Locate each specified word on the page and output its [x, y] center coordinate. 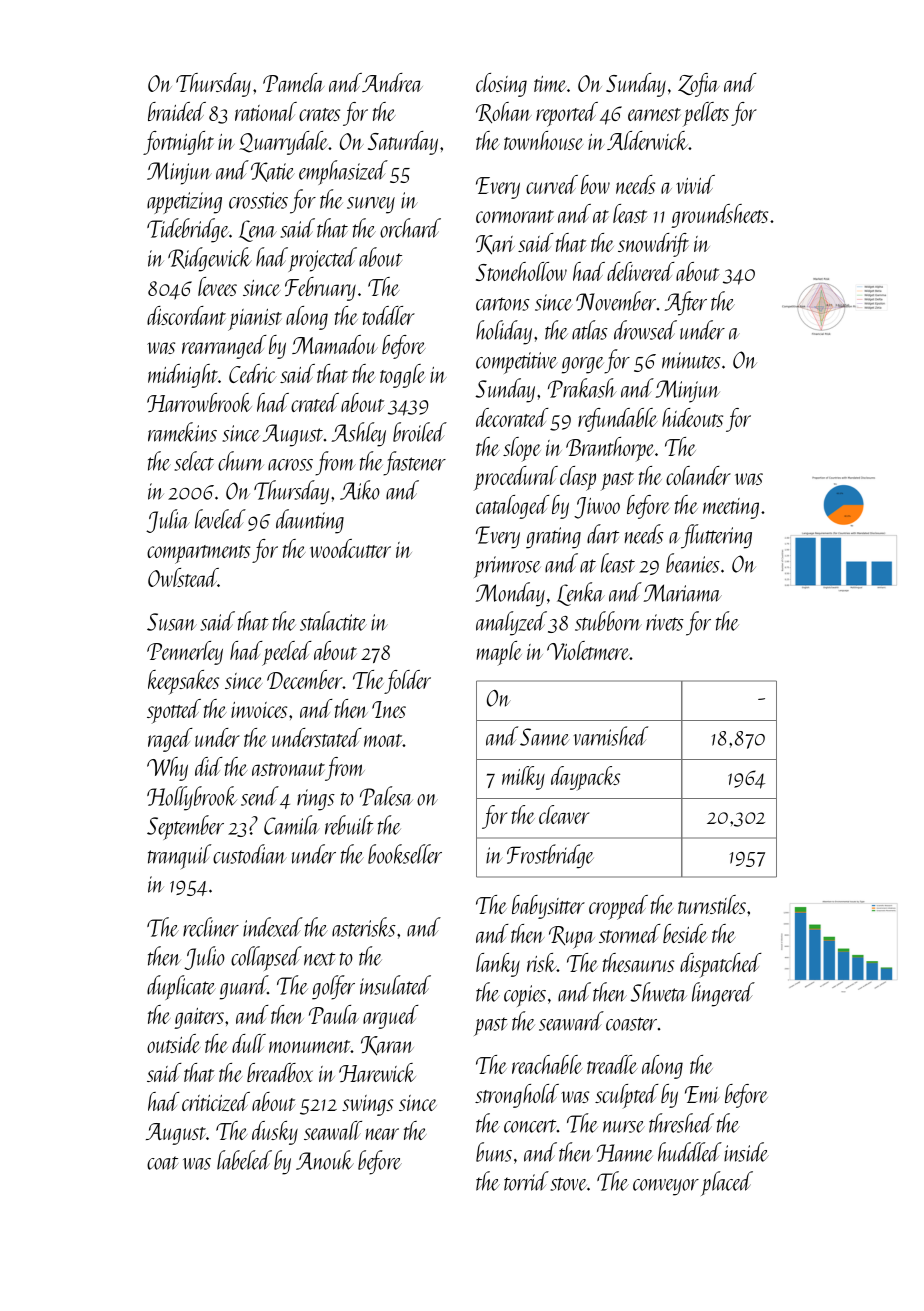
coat [162, 1163]
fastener [414, 463]
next [319, 959]
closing [501, 85]
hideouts [692, 417]
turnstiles [712, 904]
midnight [183, 376]
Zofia [699, 85]
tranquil [179, 856]
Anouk [325, 1160]
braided [177, 111]
